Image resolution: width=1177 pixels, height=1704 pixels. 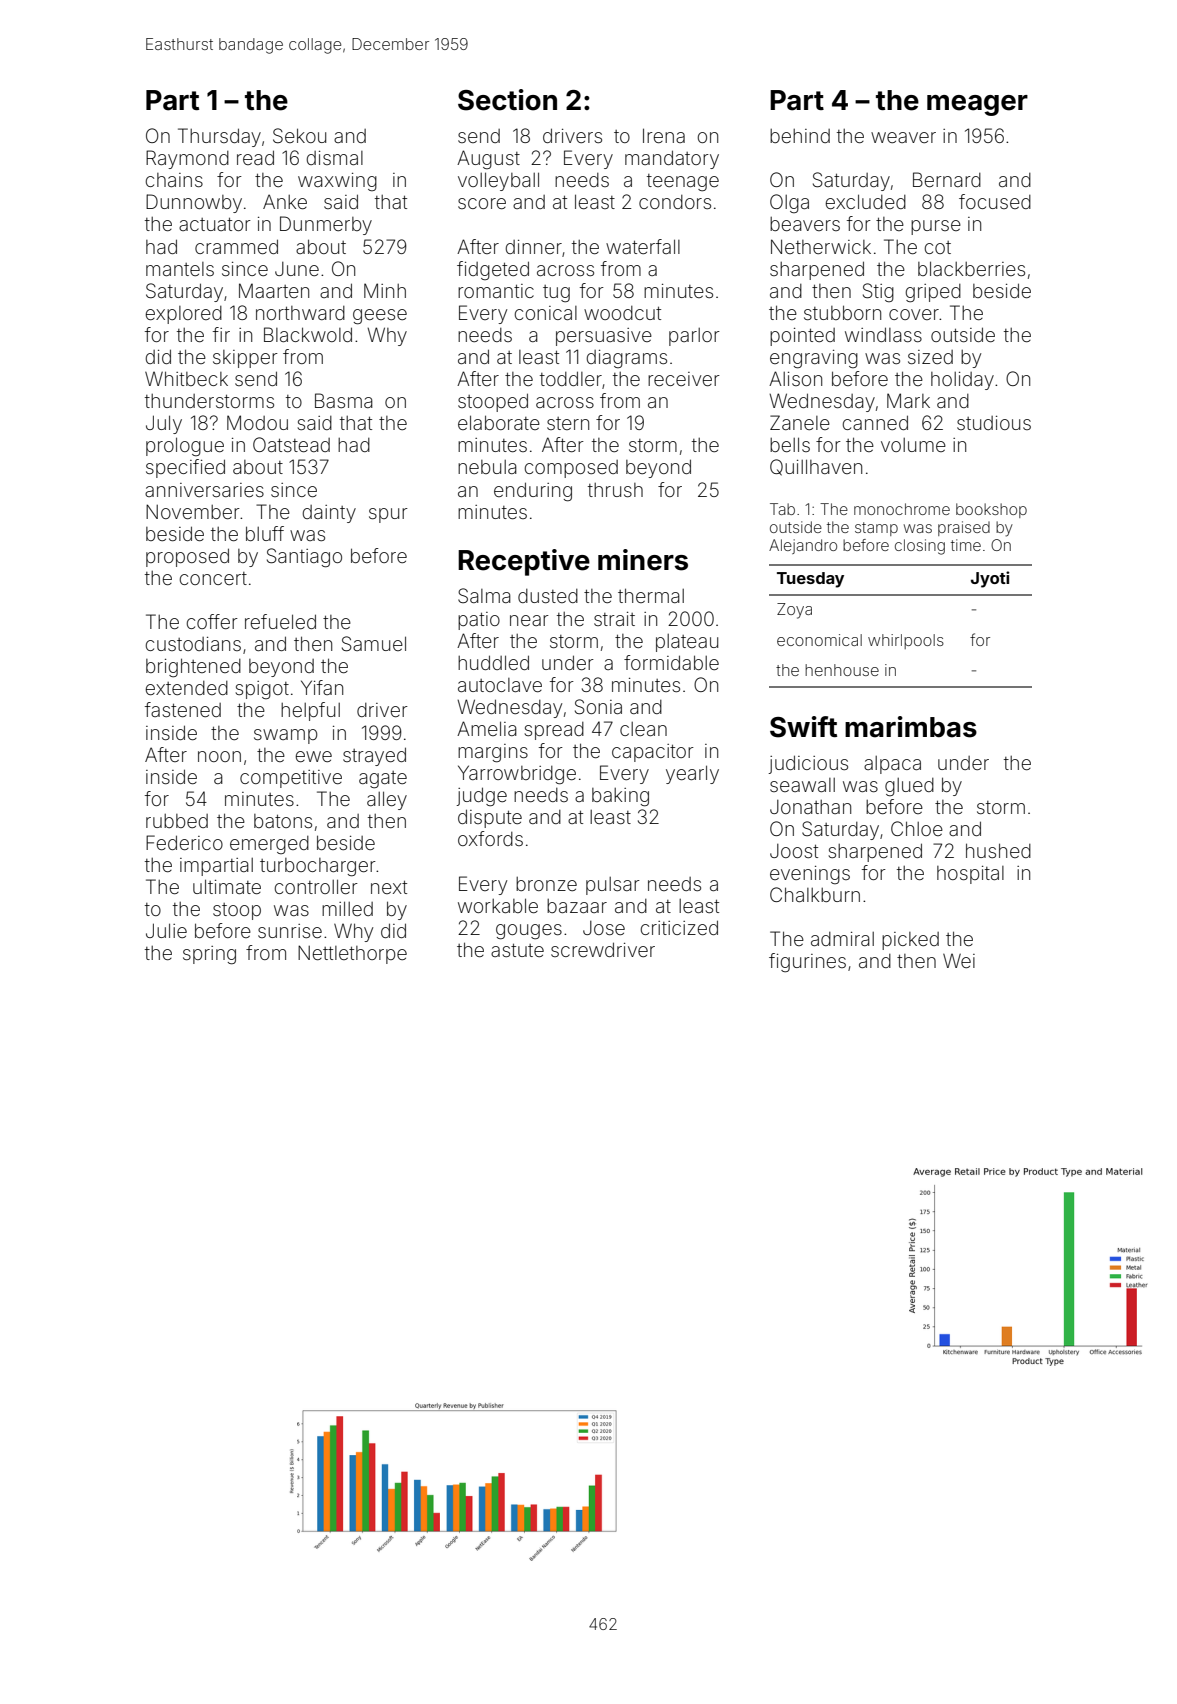 I want to click on weaver, so click(x=903, y=137).
